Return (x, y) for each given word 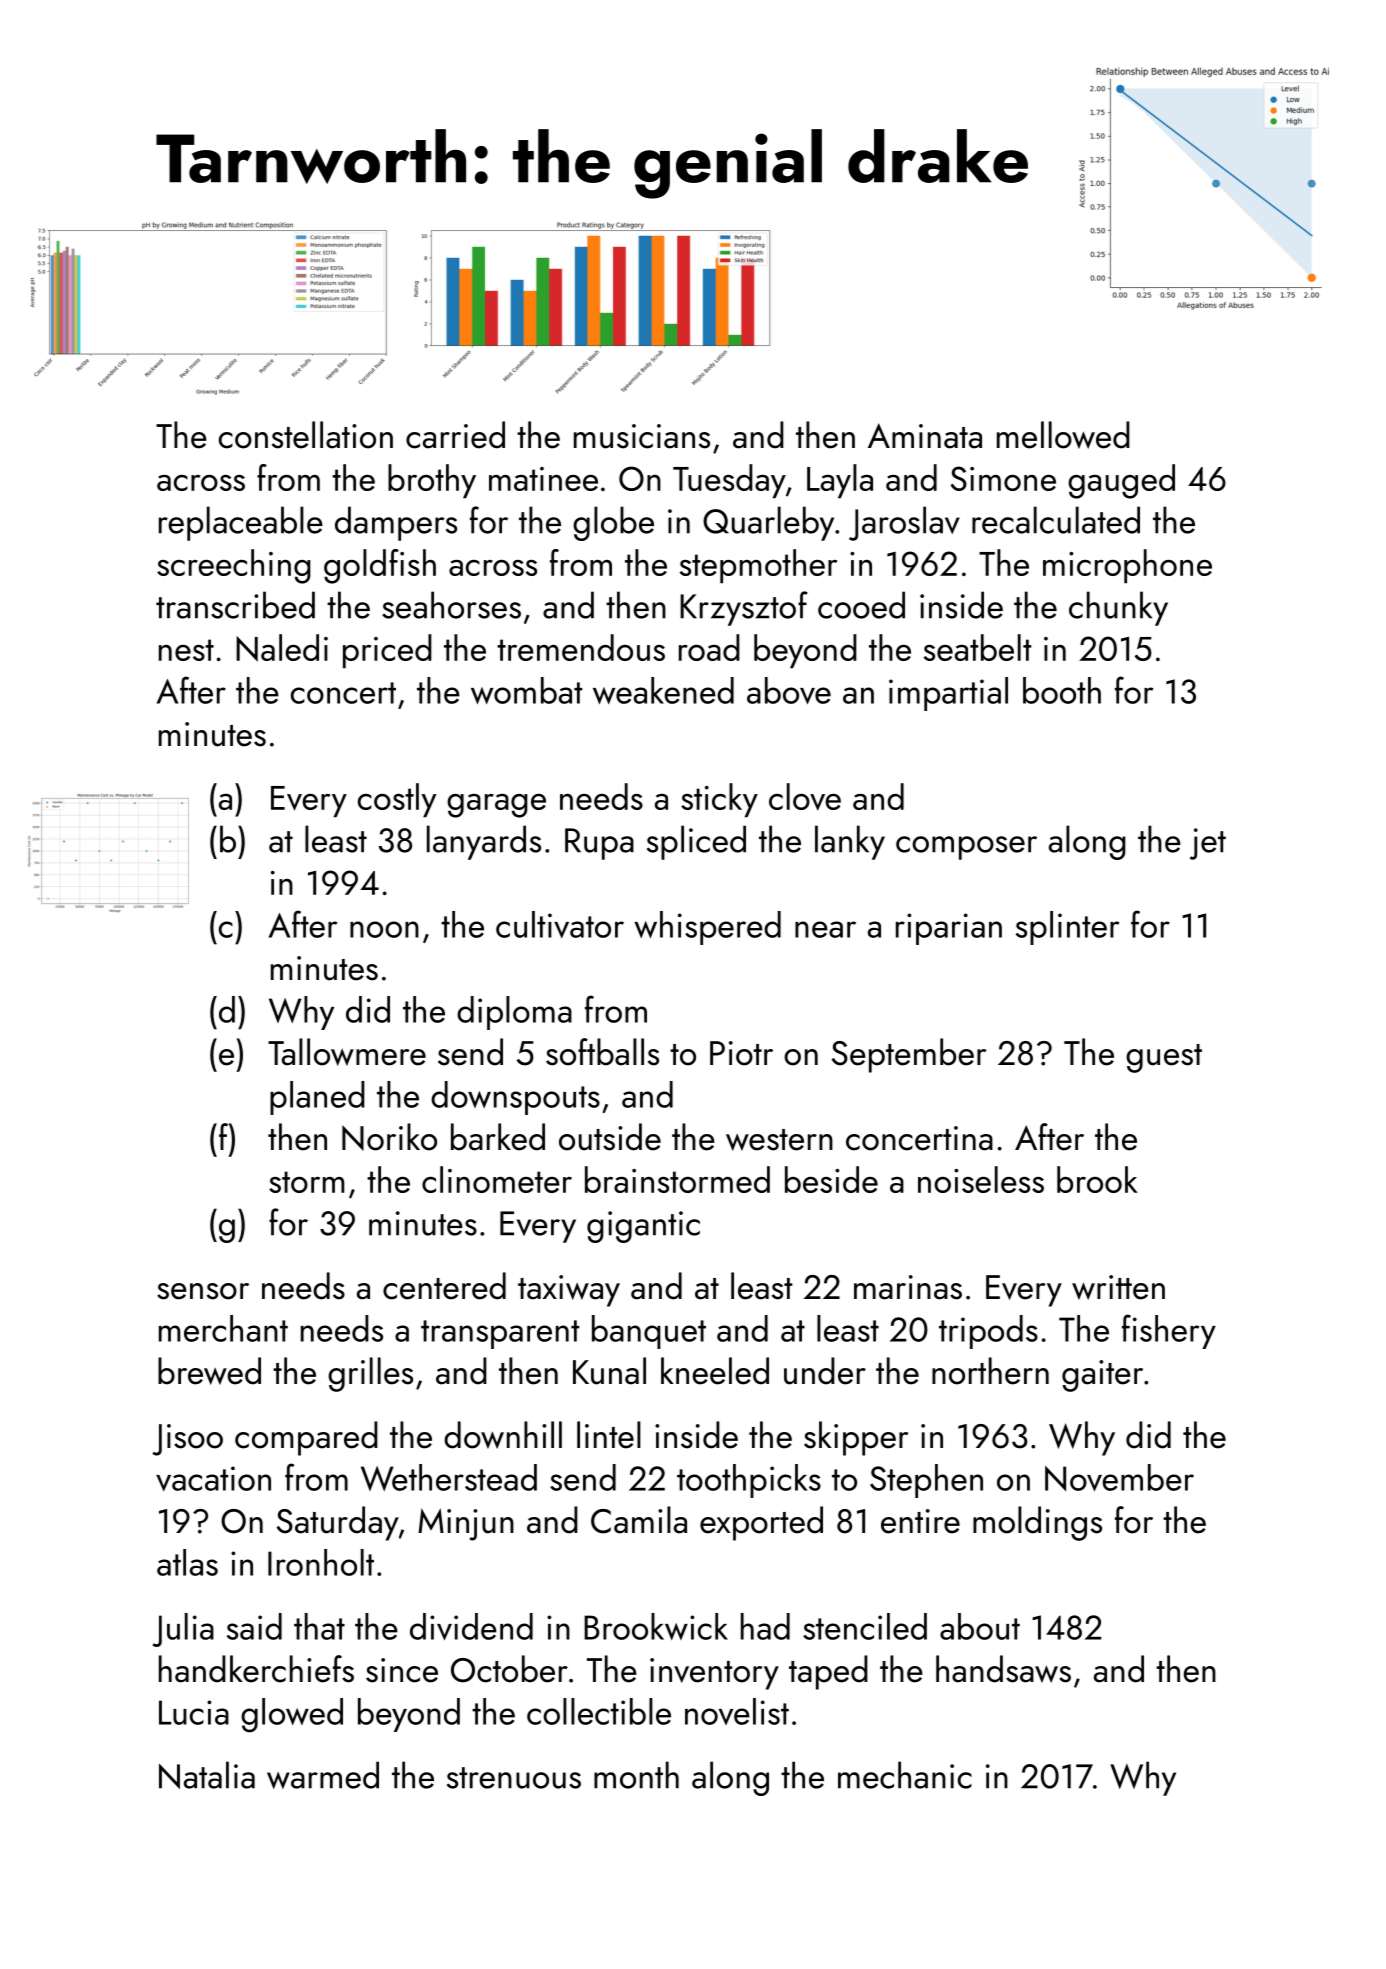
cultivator (560, 924)
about (980, 1626)
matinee (543, 479)
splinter (1068, 928)
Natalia (207, 1775)
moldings (1037, 1523)
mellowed (1063, 435)
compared (306, 1438)
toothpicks (749, 1481)
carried (455, 435)
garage (496, 806)
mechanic (905, 1775)
